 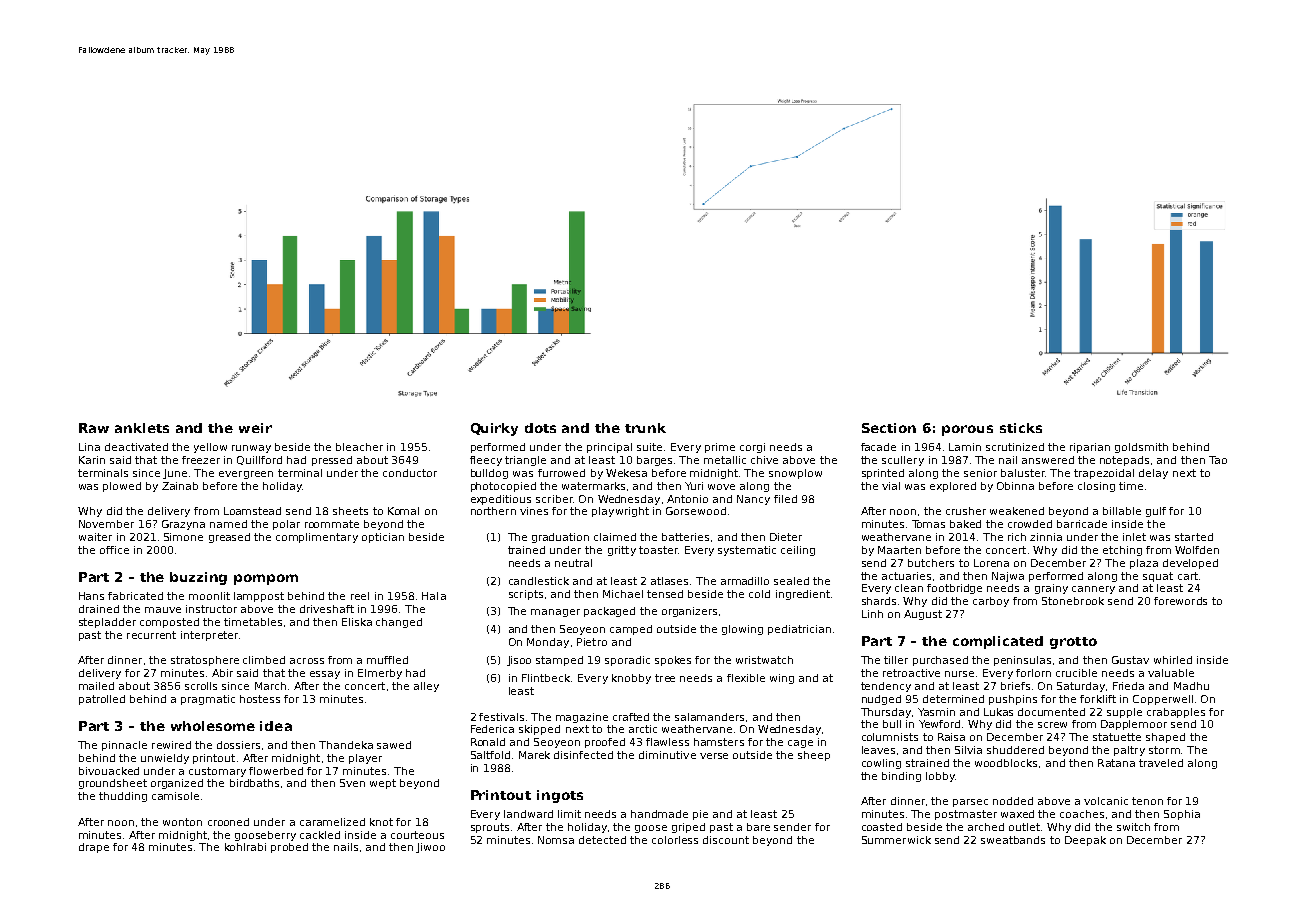 I want to click on goldsmith, so click(x=1141, y=448).
